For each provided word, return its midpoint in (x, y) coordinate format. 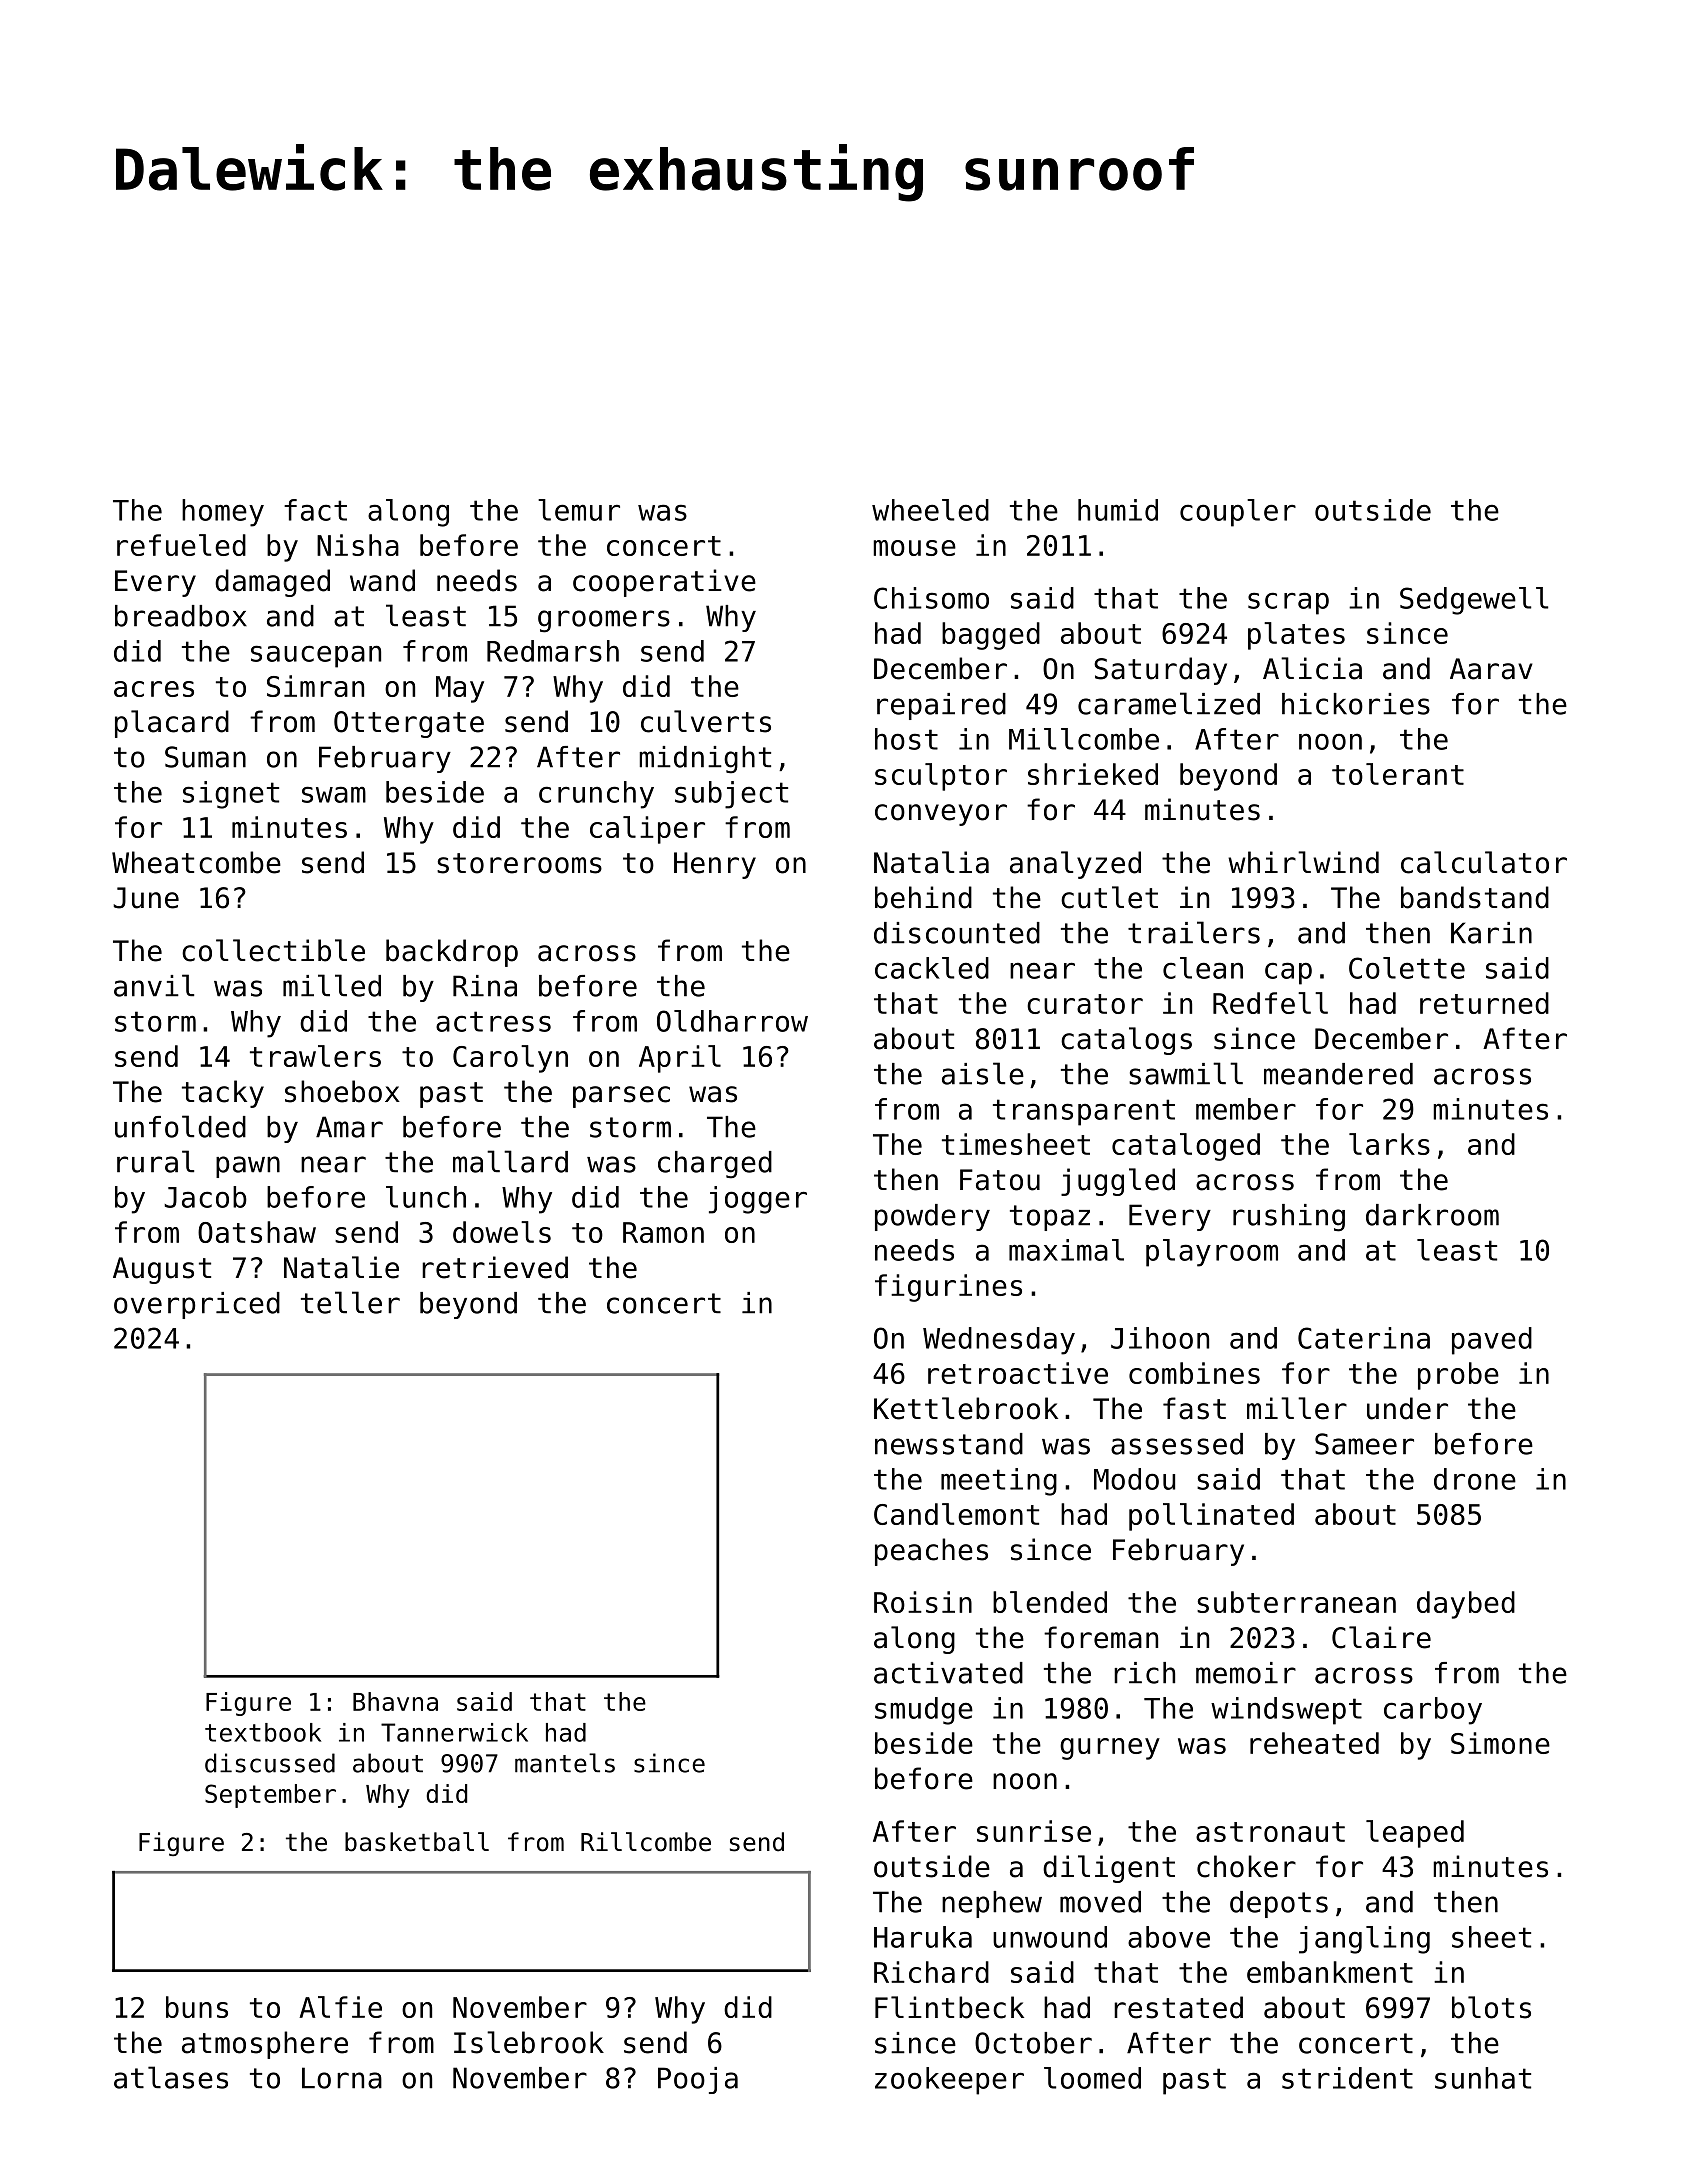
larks (1389, 1144)
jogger (758, 1200)
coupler (1238, 513)
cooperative (664, 583)
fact (315, 510)
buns (197, 2007)
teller (350, 1302)
